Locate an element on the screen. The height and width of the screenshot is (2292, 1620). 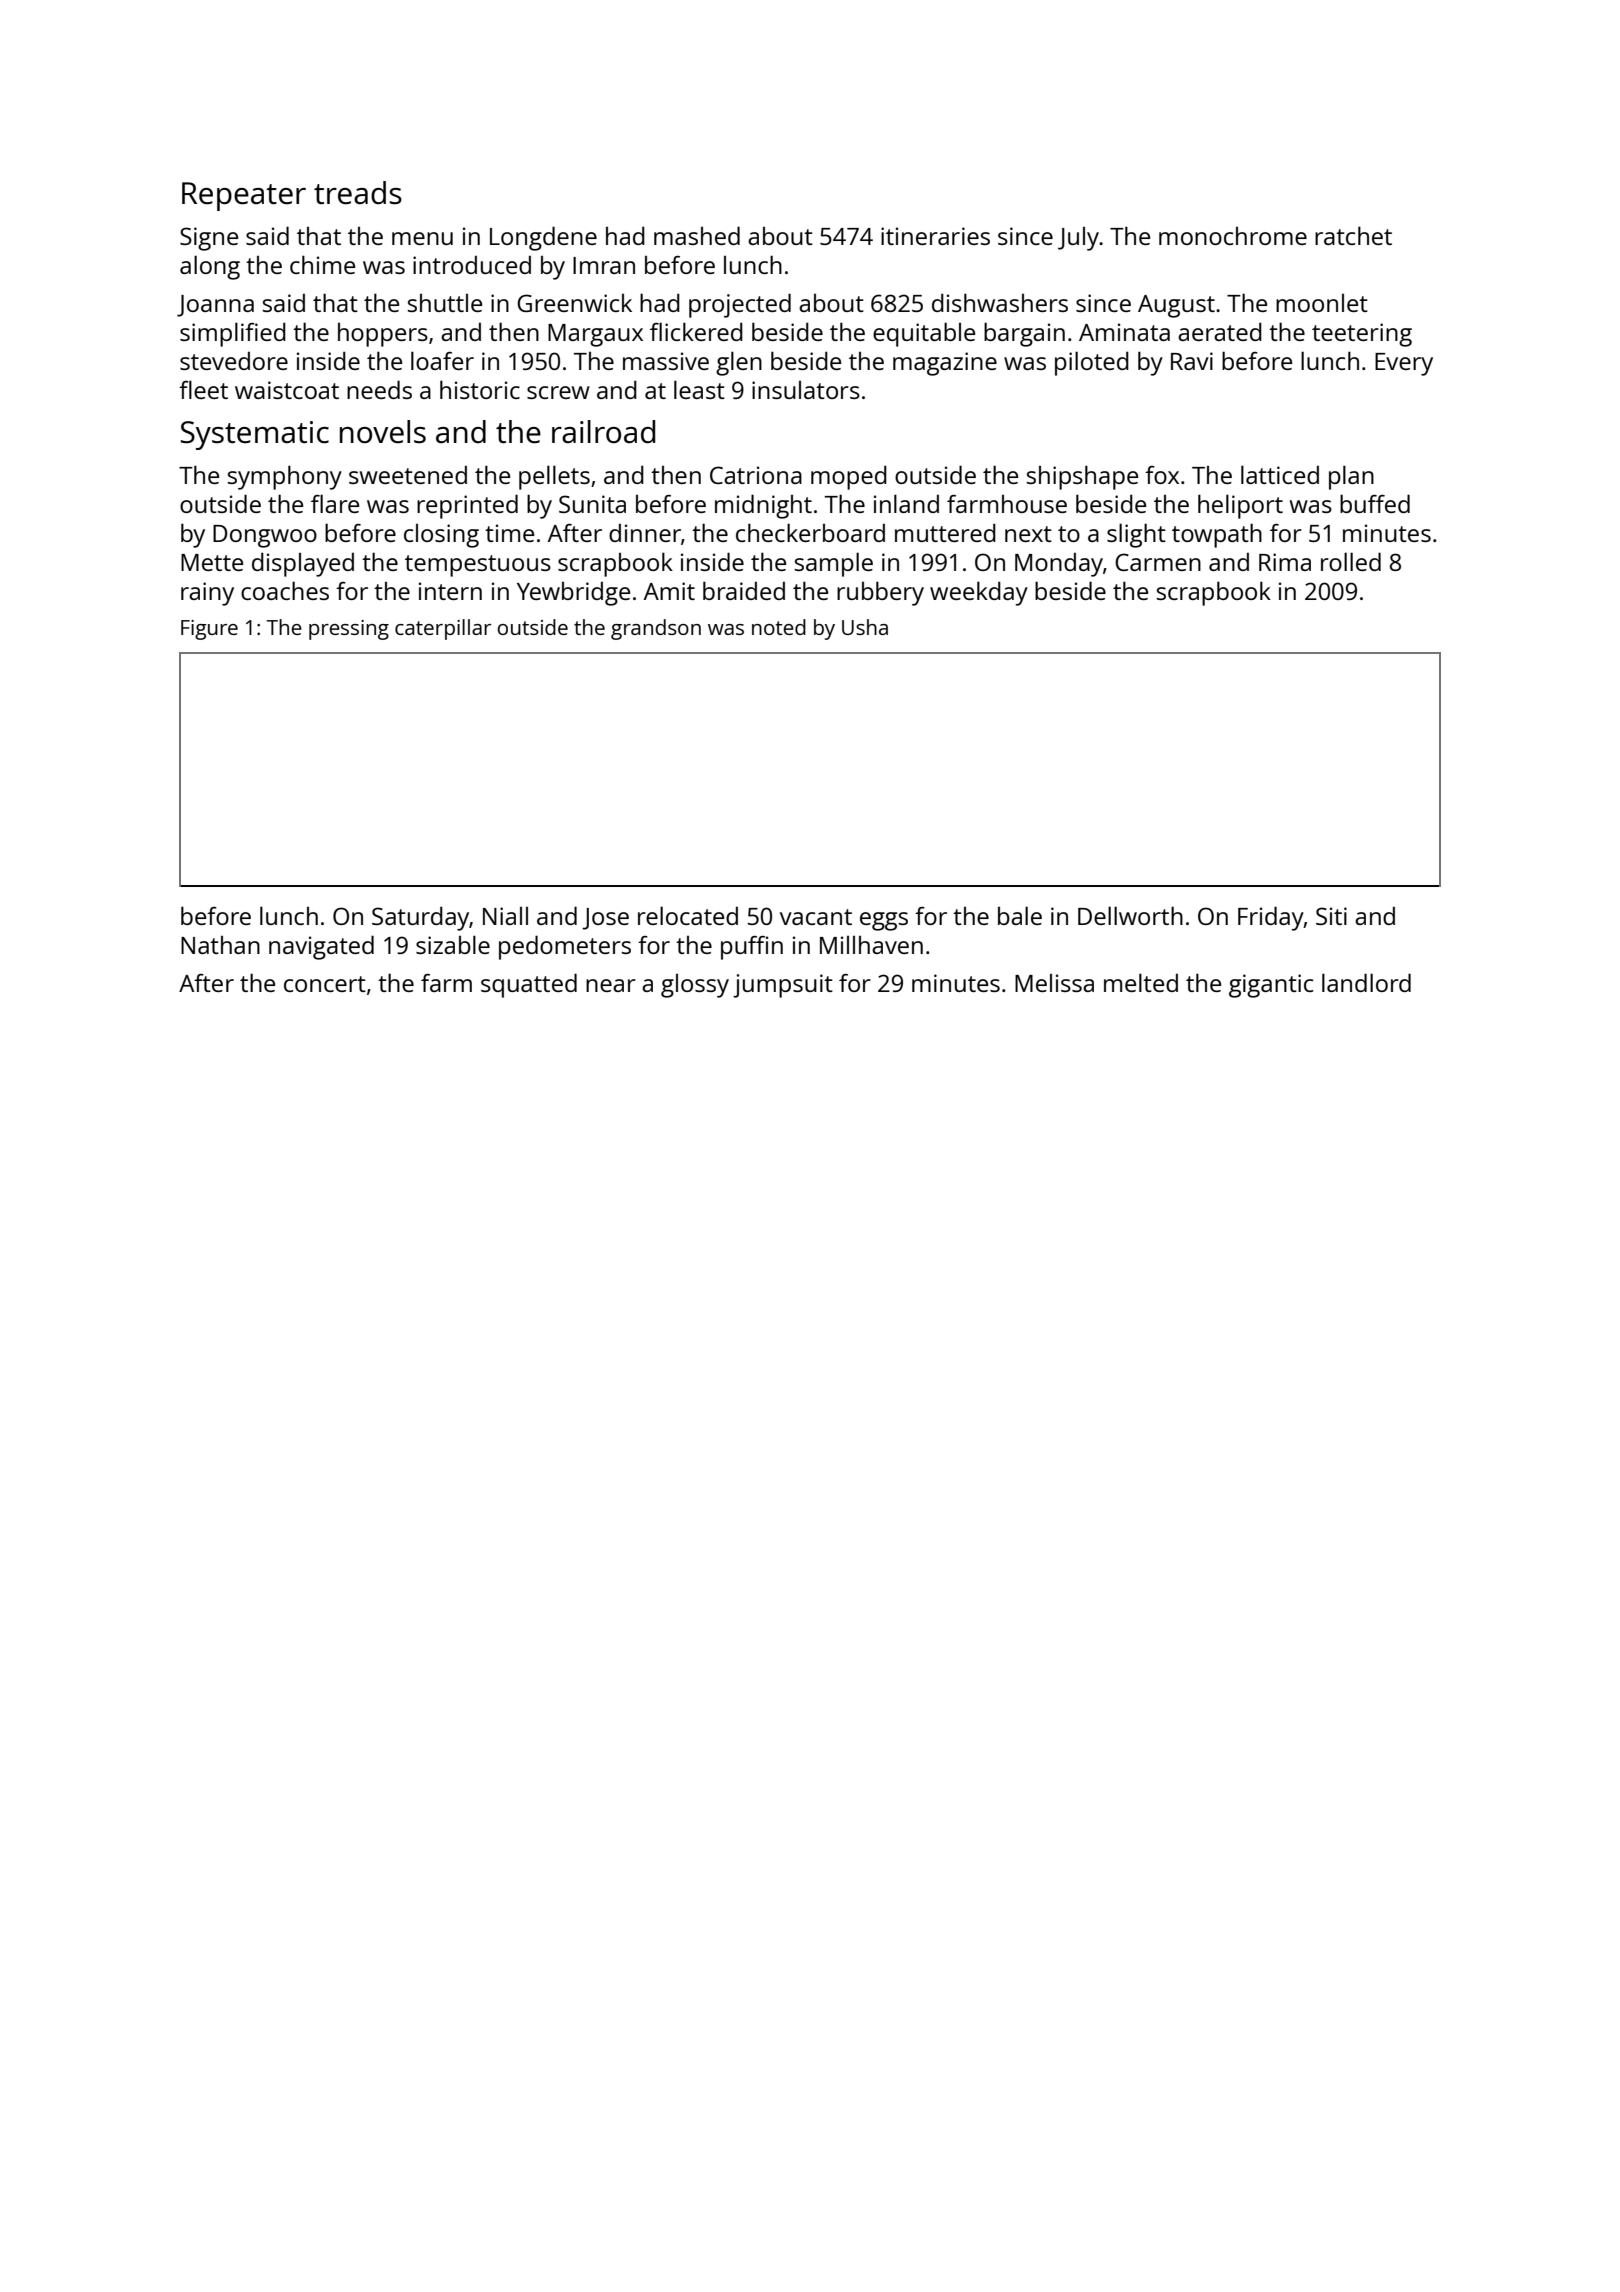
Joanna is located at coordinates (215, 306).
